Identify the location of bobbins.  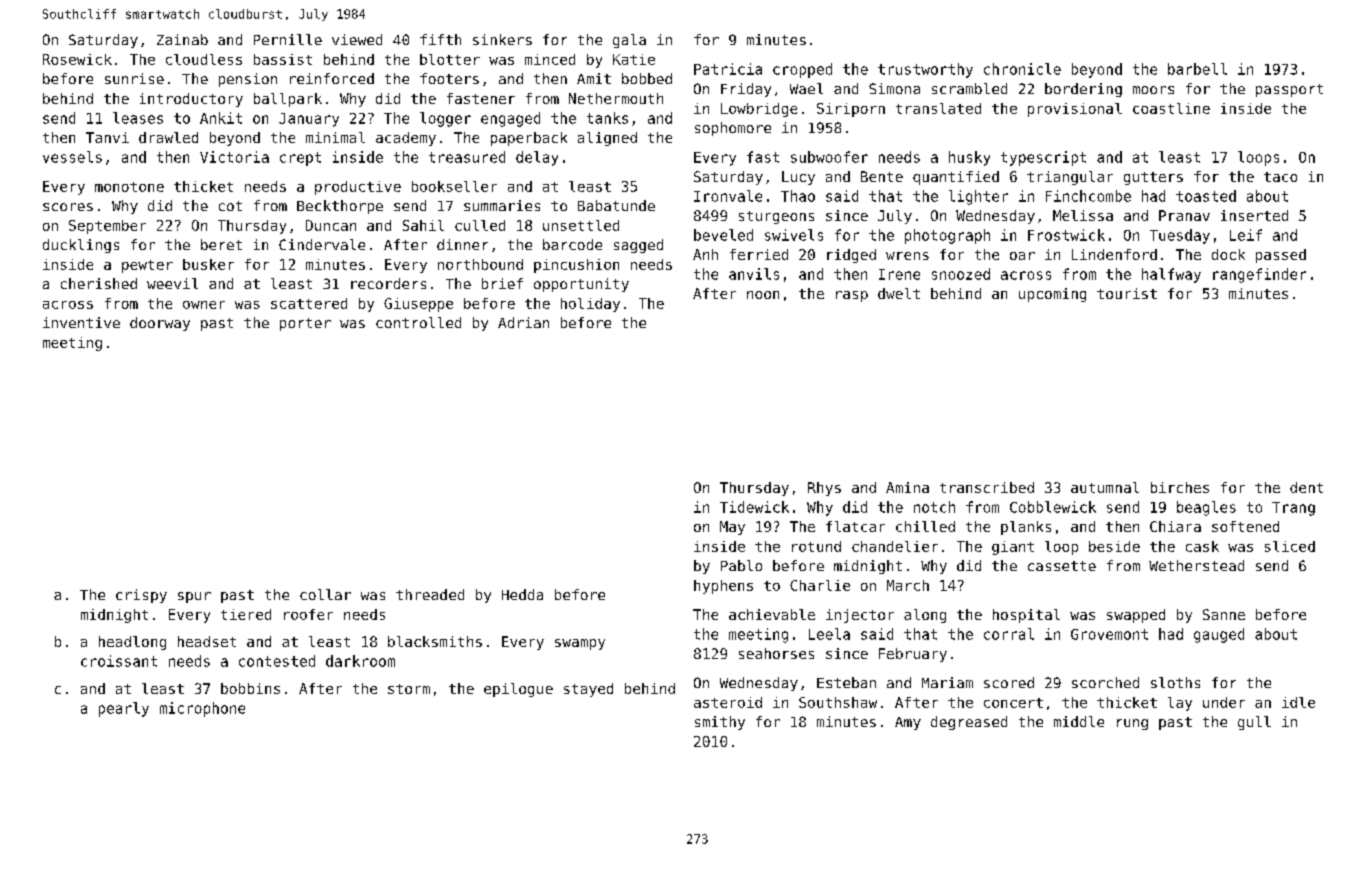
(250, 688).
